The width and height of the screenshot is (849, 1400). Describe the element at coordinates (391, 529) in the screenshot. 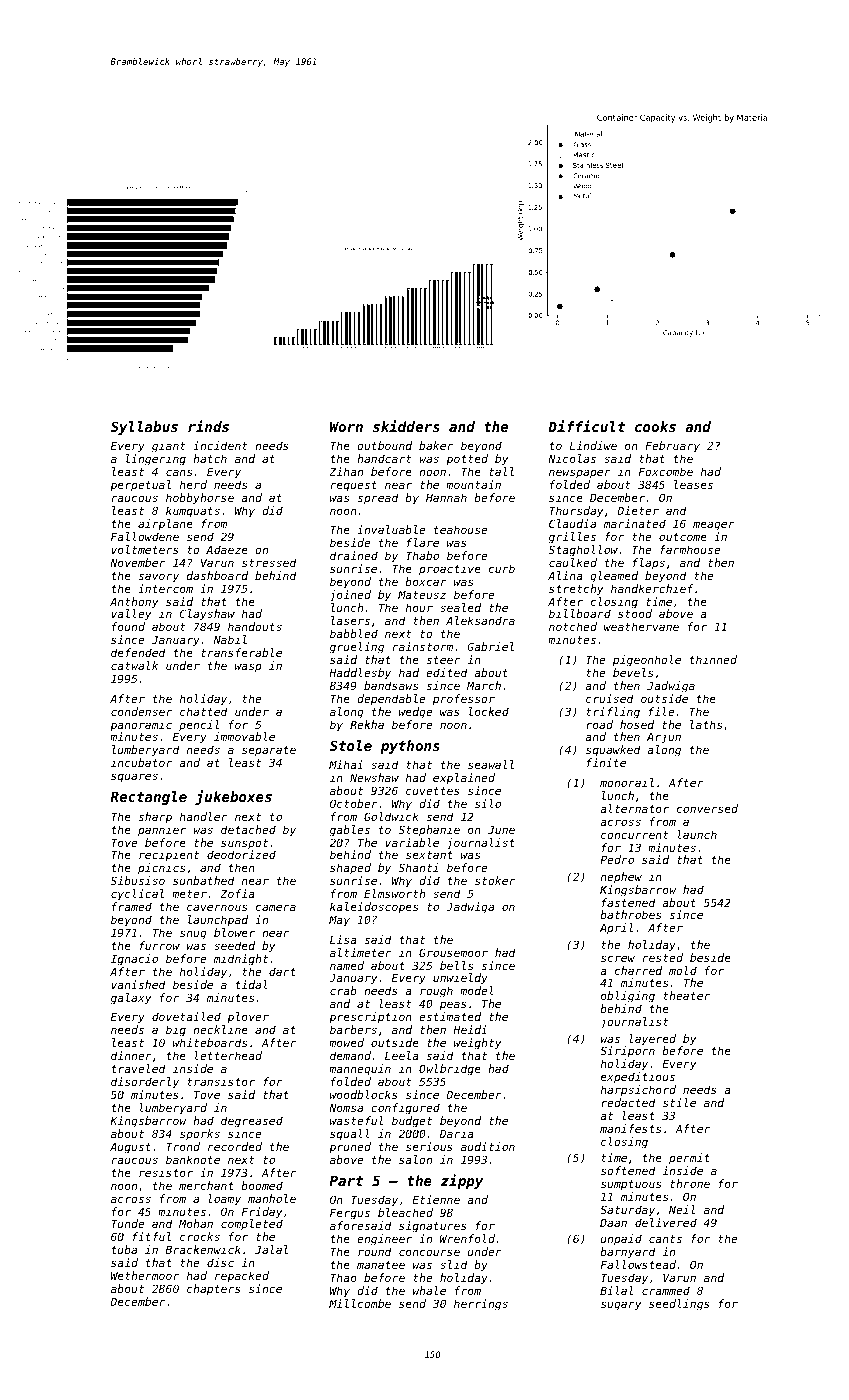

I see `invaluable` at that location.
